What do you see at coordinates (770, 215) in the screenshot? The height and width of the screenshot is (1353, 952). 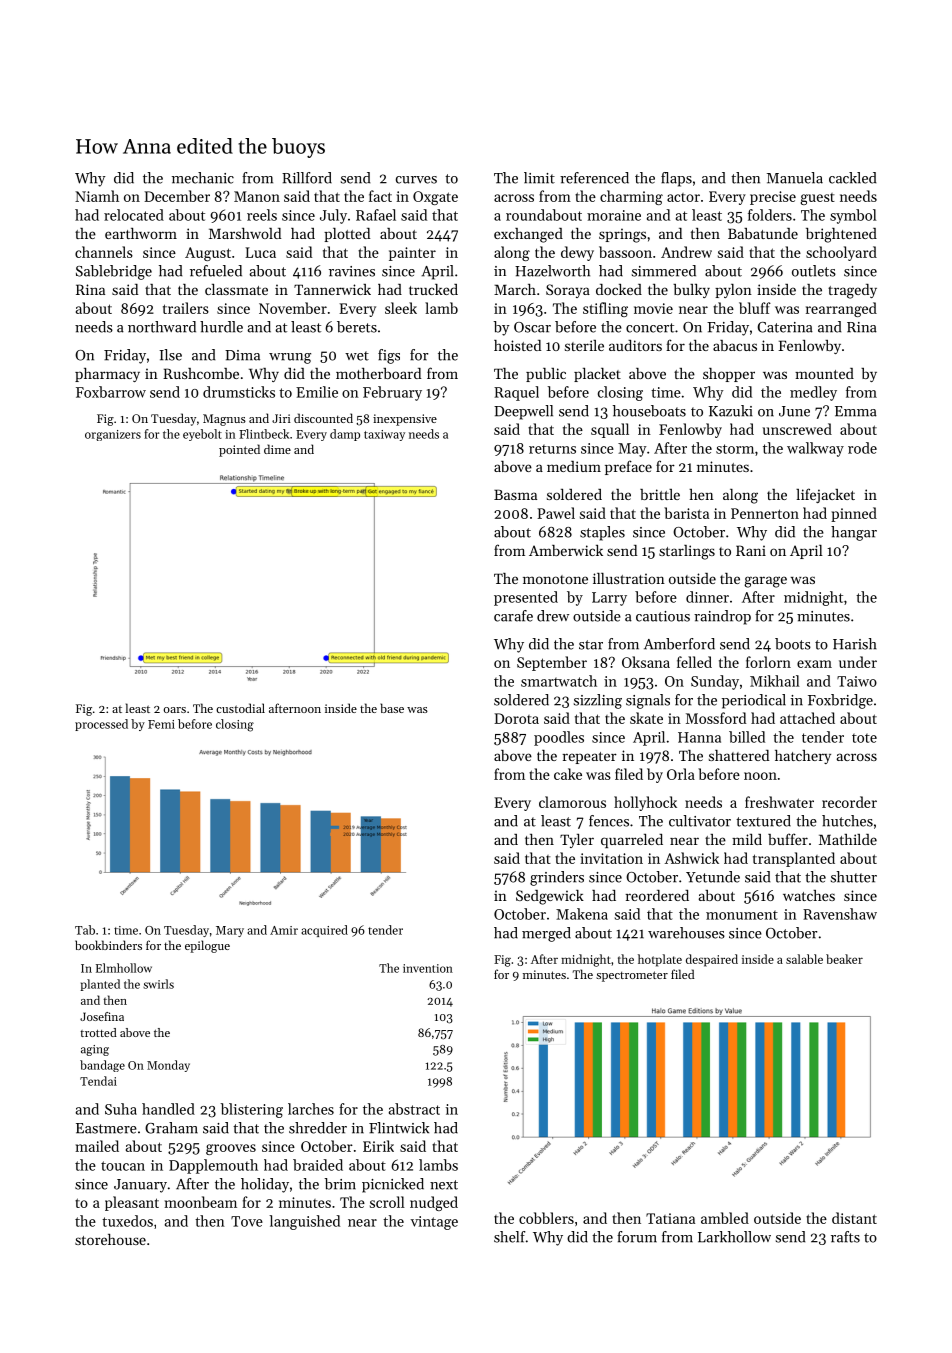 I see `folders` at bounding box center [770, 215].
